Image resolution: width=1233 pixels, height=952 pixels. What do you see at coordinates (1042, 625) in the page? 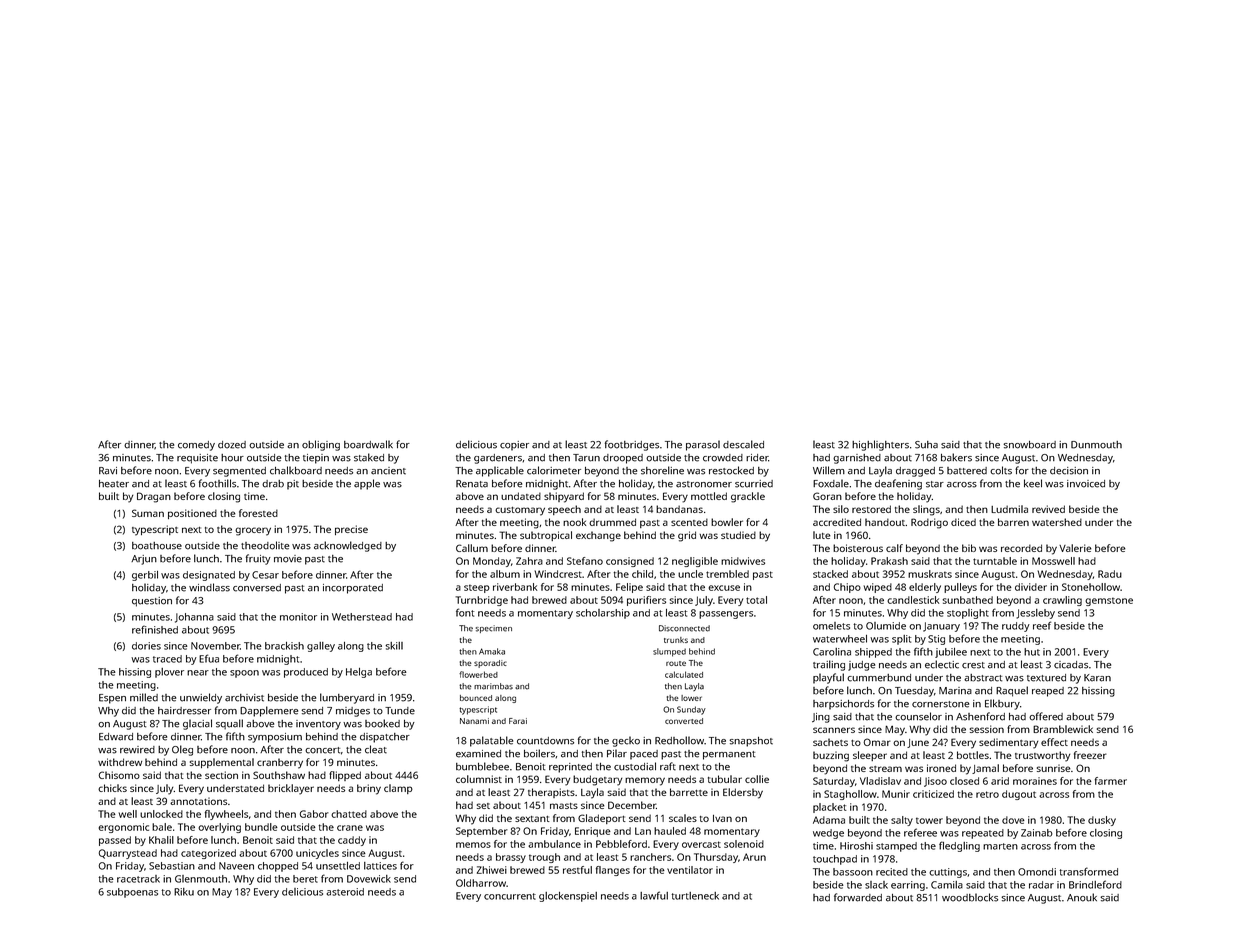
I see `reef` at bounding box center [1042, 625].
